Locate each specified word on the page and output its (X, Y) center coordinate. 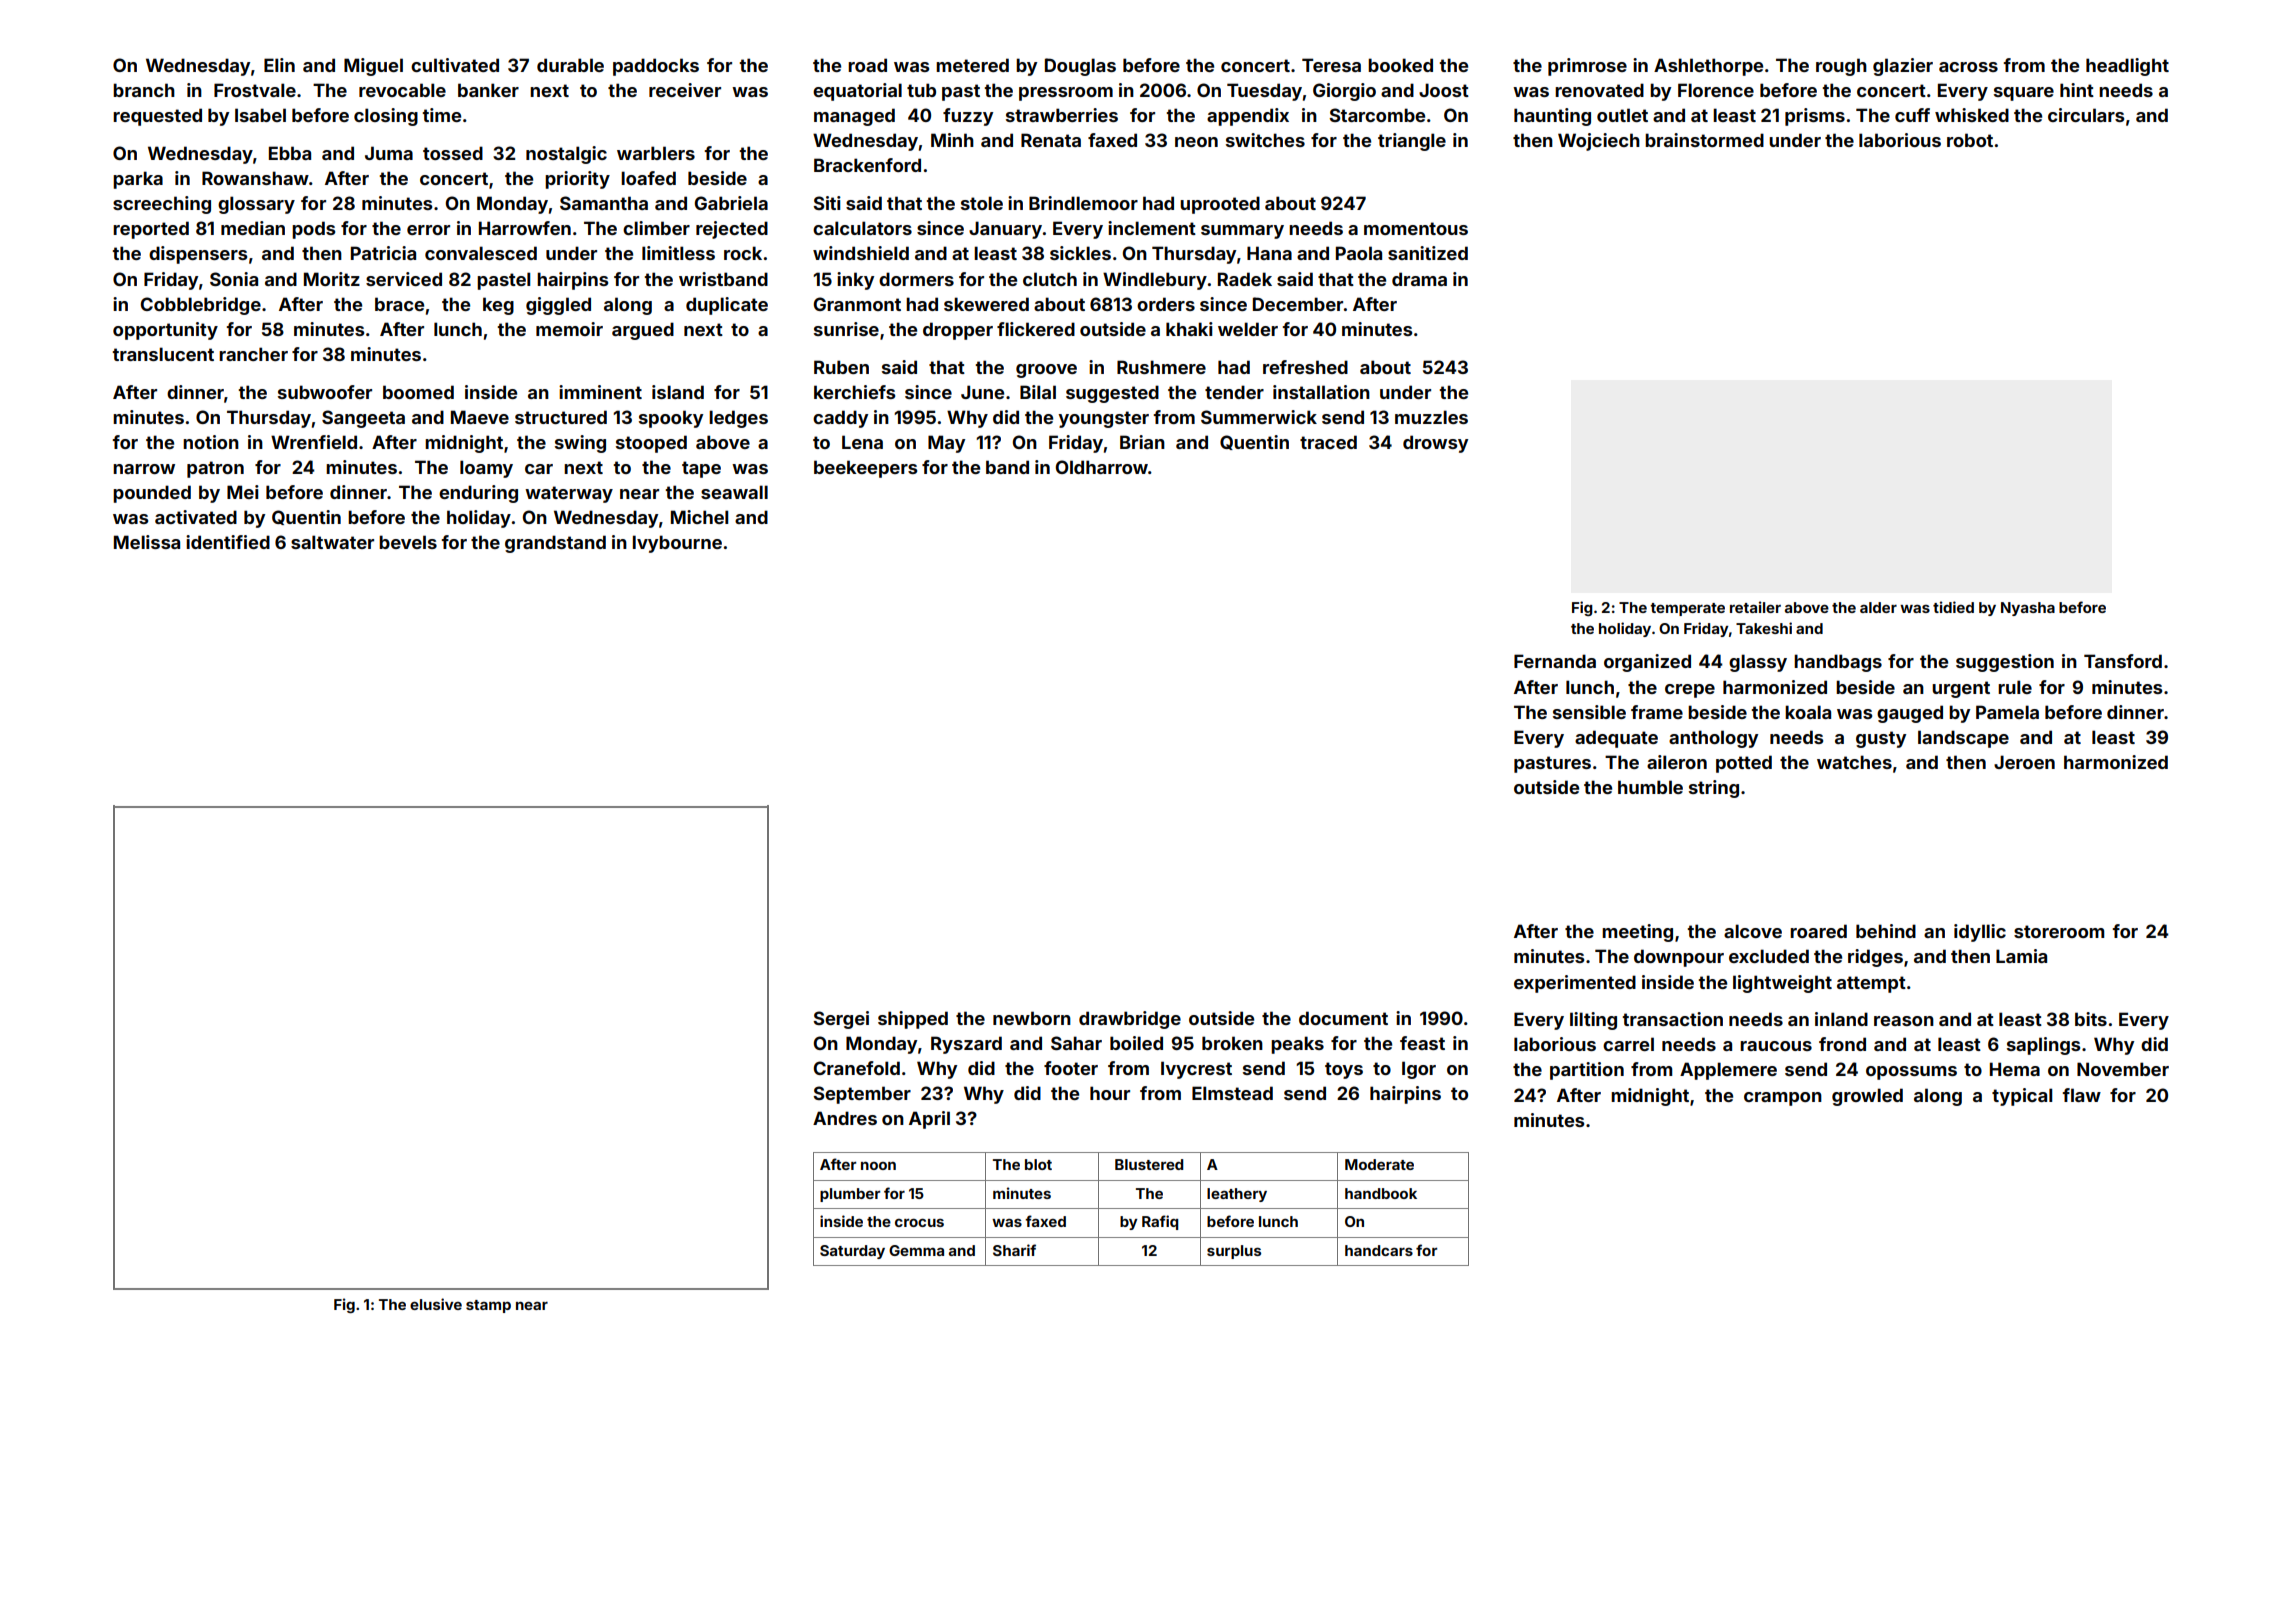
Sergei (841, 1020)
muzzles (1431, 417)
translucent (163, 354)
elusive (436, 1304)
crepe (1690, 691)
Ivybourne (677, 544)
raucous (1776, 1046)
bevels (408, 542)
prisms (1815, 117)
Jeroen (2024, 762)
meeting (1637, 933)
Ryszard (966, 1045)
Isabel (260, 115)
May (946, 444)
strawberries (1062, 115)
